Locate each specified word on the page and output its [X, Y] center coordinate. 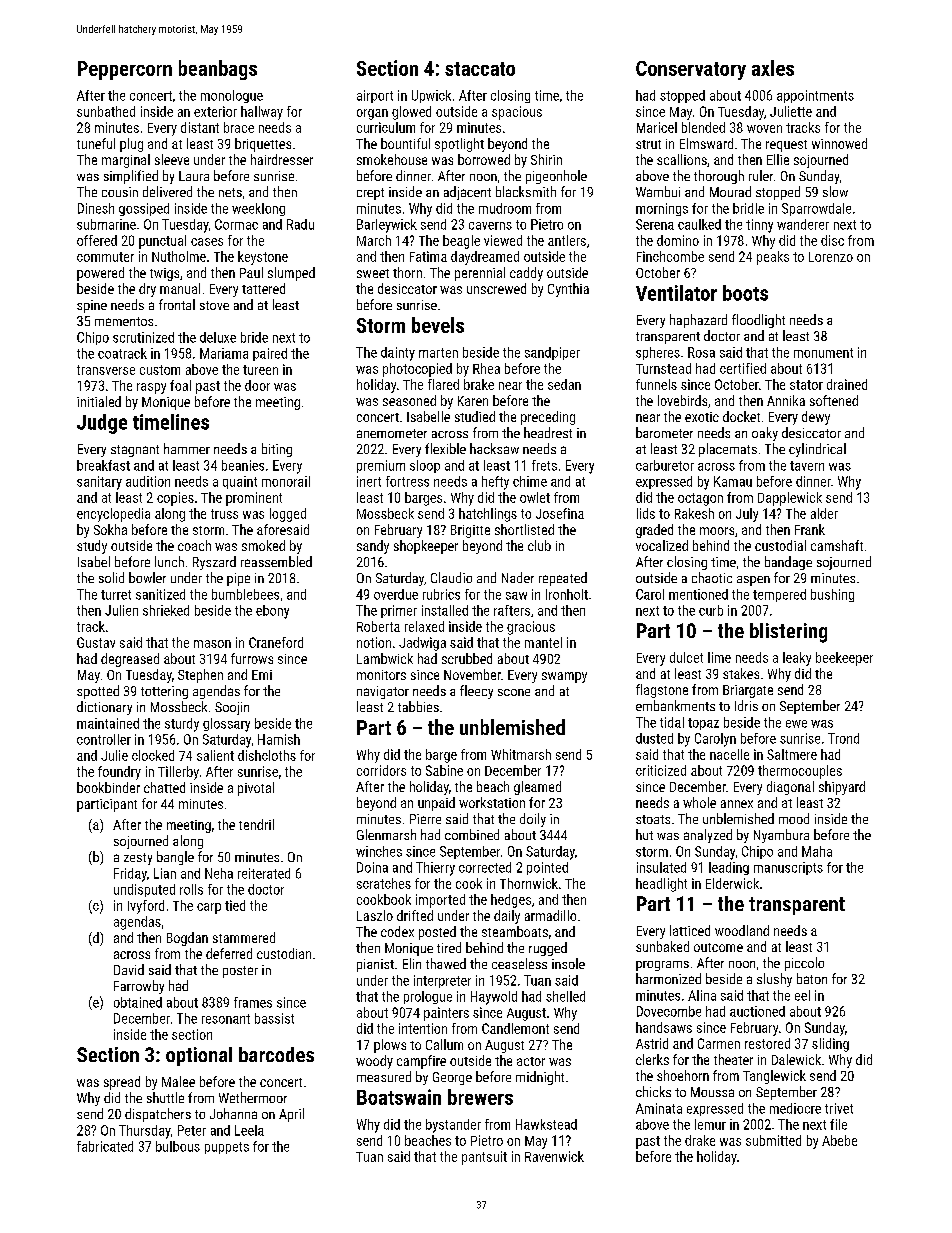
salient [215, 755]
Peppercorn [125, 70]
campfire [421, 1062]
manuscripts [788, 868]
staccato [480, 69]
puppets [227, 1148]
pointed [547, 868]
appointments [815, 96]
